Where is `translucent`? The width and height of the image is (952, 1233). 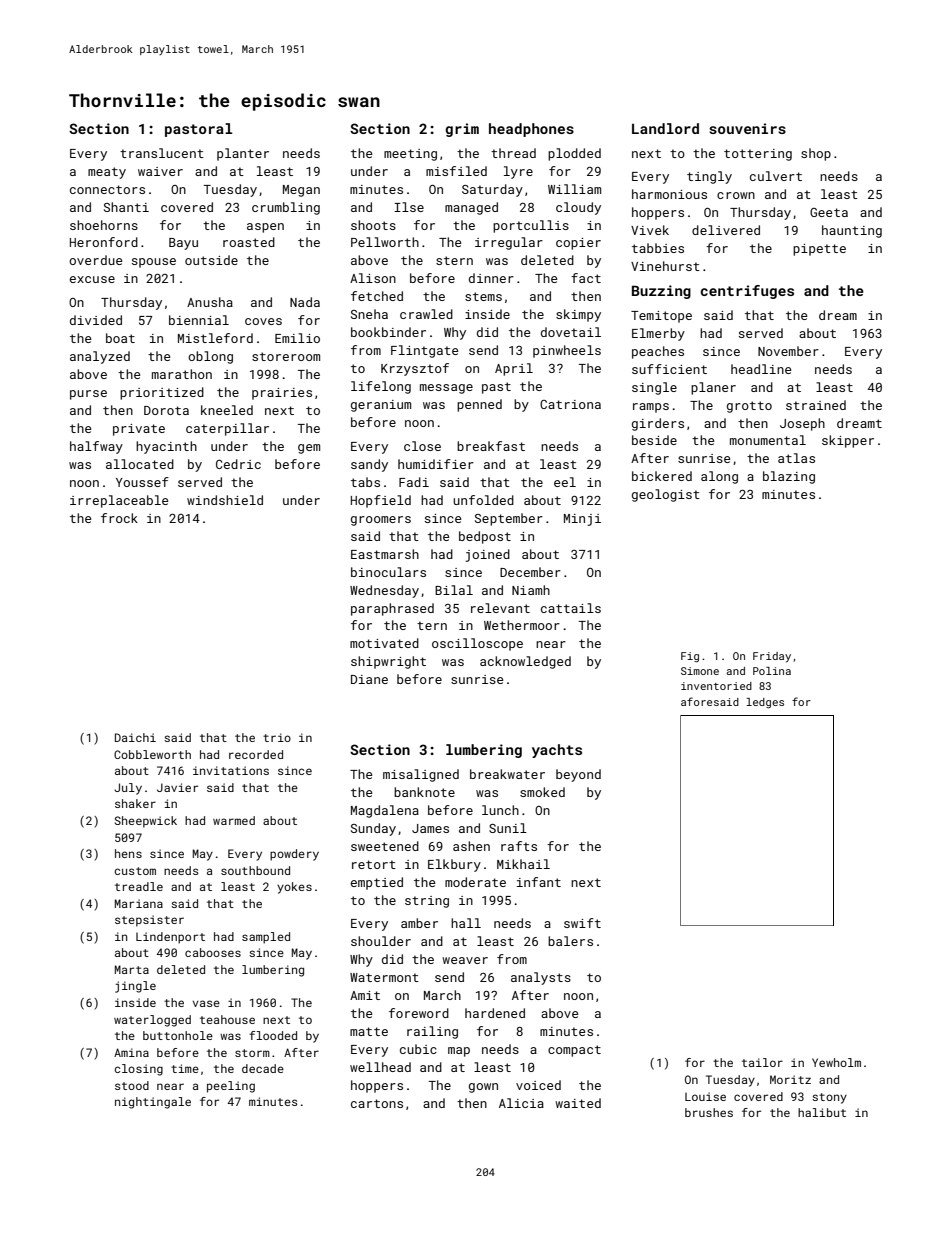 translucent is located at coordinates (162, 153).
